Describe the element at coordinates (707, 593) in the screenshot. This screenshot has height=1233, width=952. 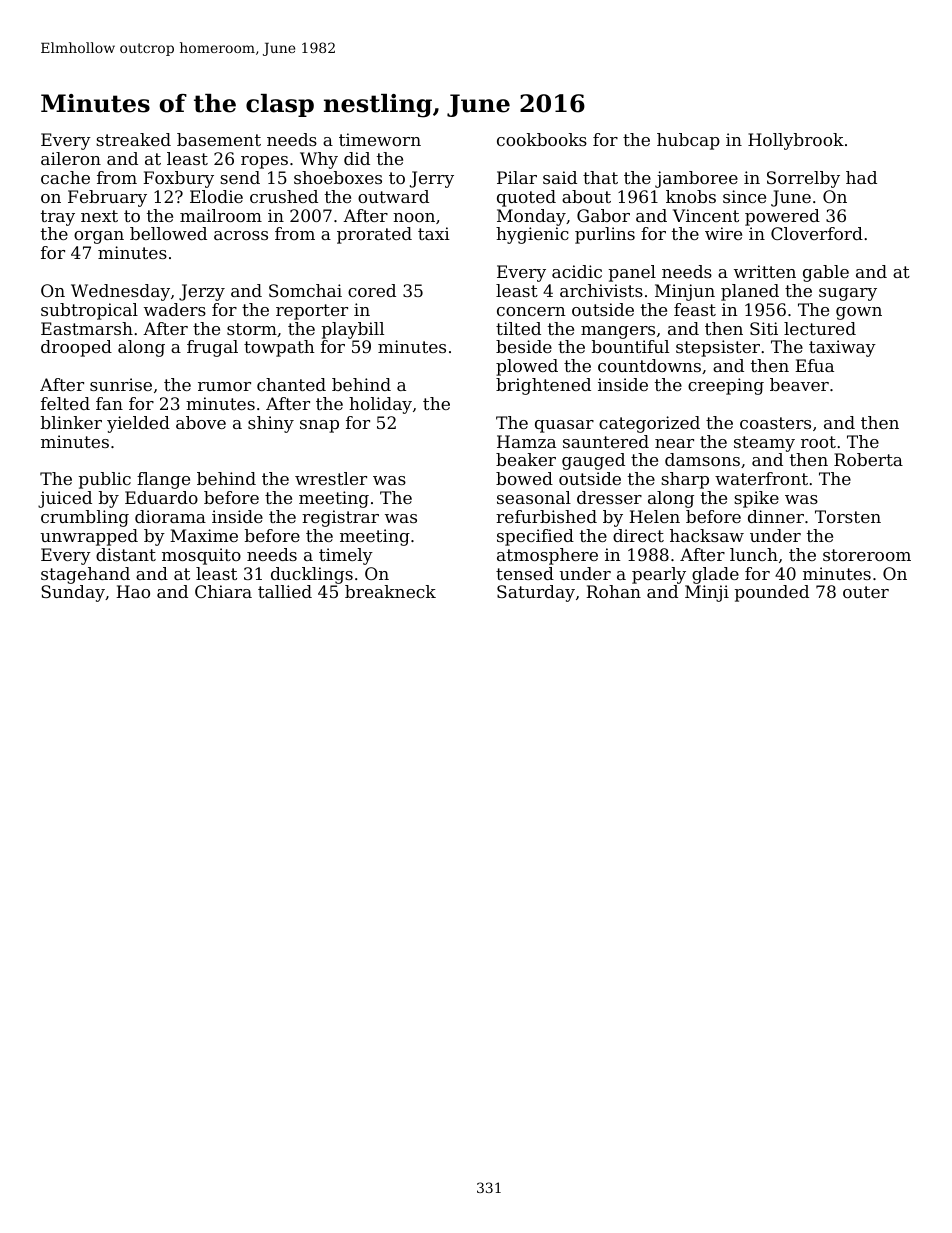
I see `Minji` at that location.
